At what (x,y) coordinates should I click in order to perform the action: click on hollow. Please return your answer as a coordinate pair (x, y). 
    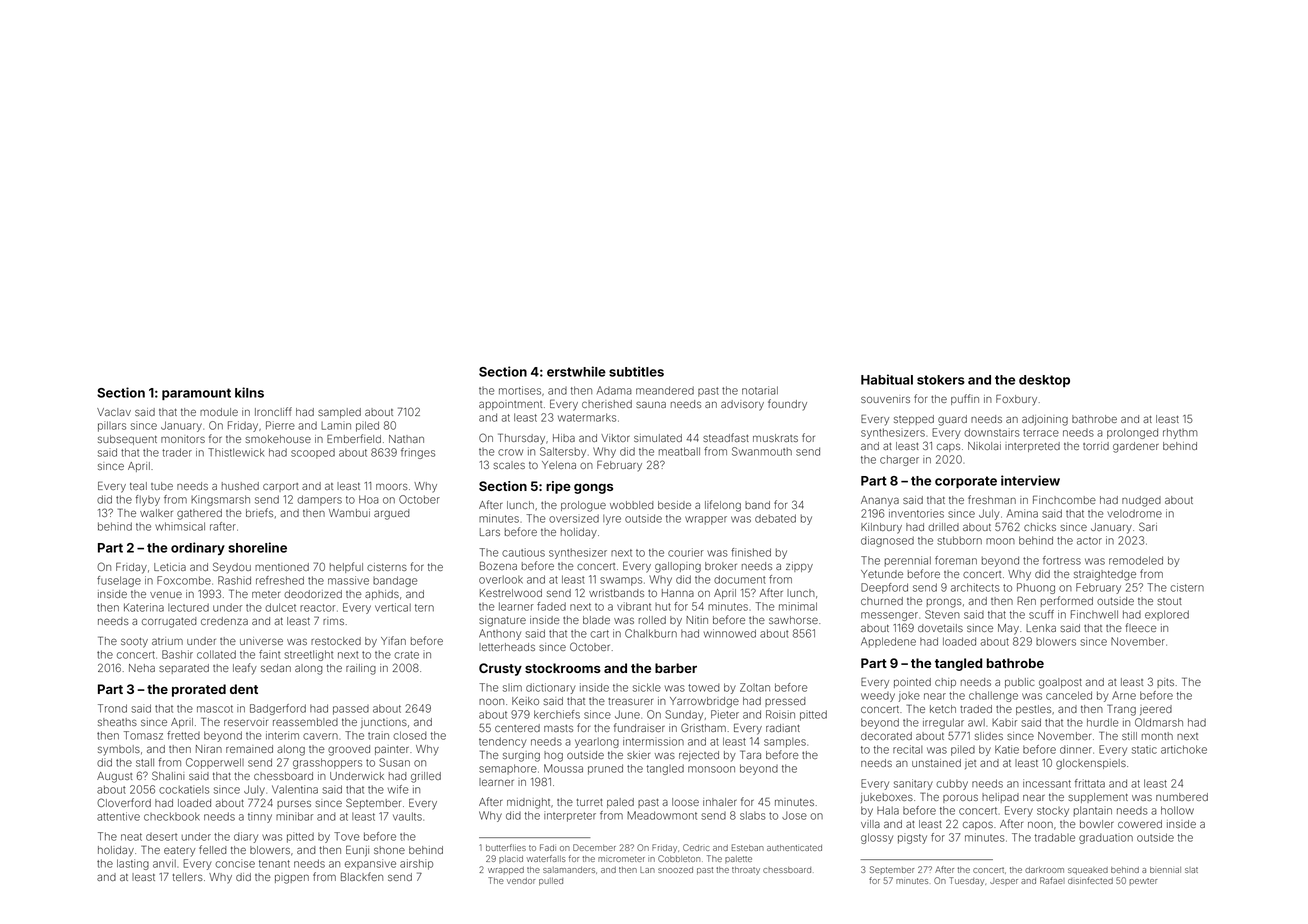
    Looking at the image, I should click on (1177, 810).
